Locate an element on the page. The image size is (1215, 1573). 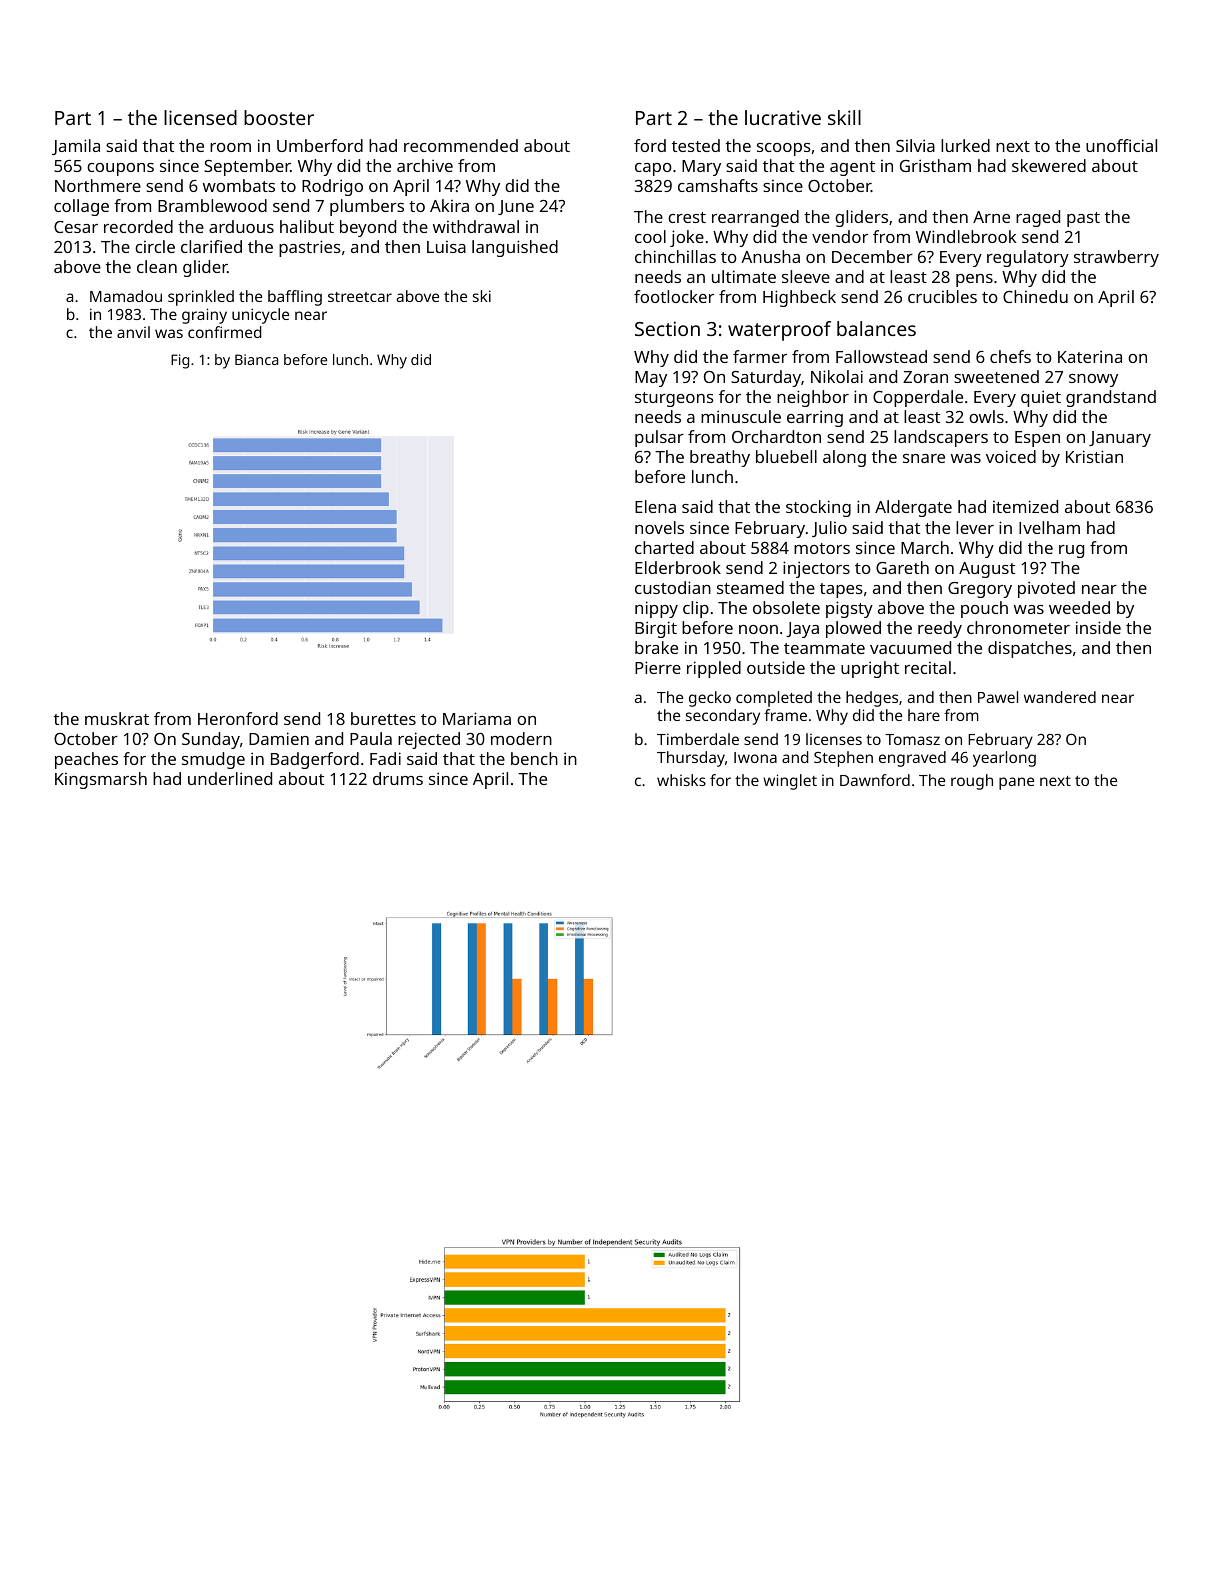
Anusha is located at coordinates (770, 256).
